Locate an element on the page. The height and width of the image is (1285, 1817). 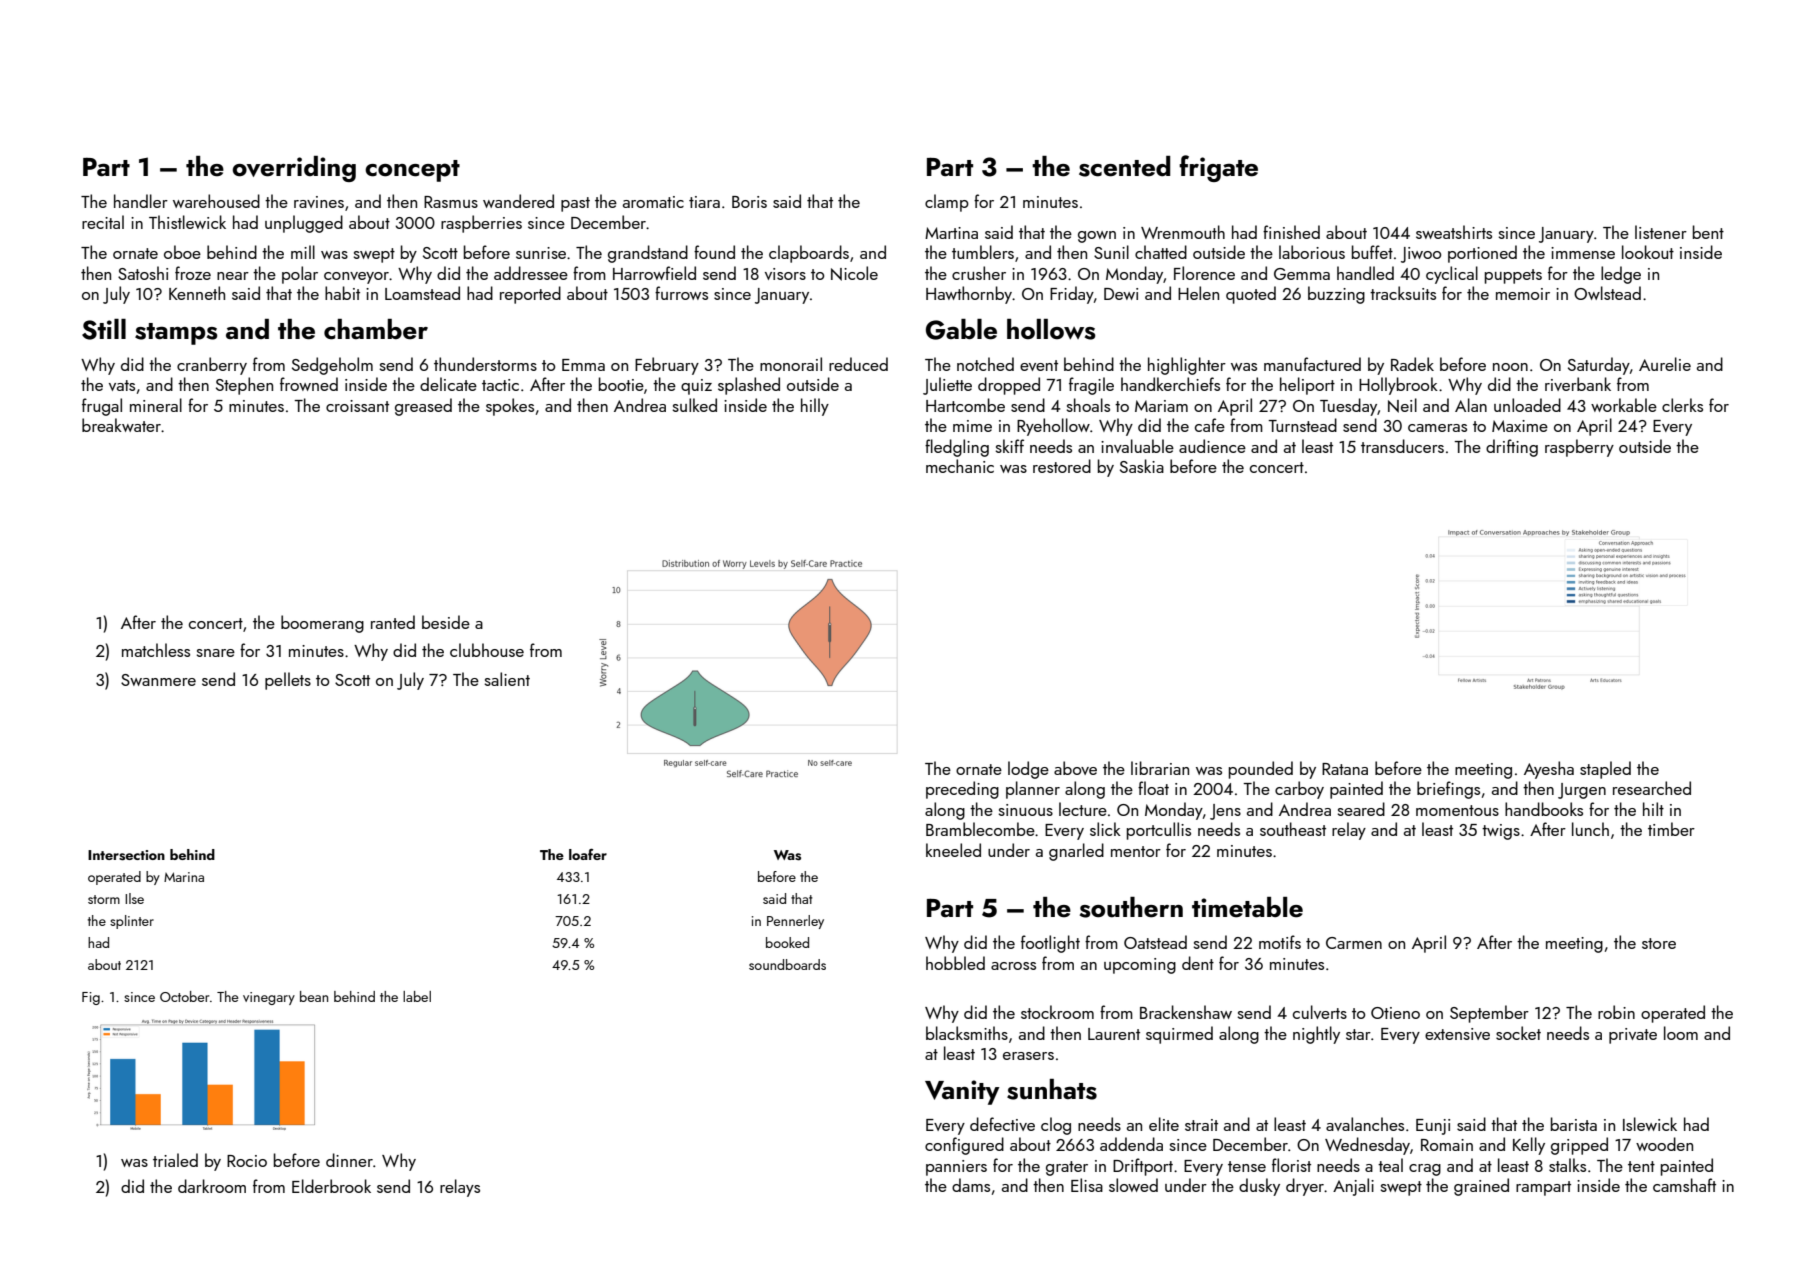
Carmen is located at coordinates (1354, 943).
